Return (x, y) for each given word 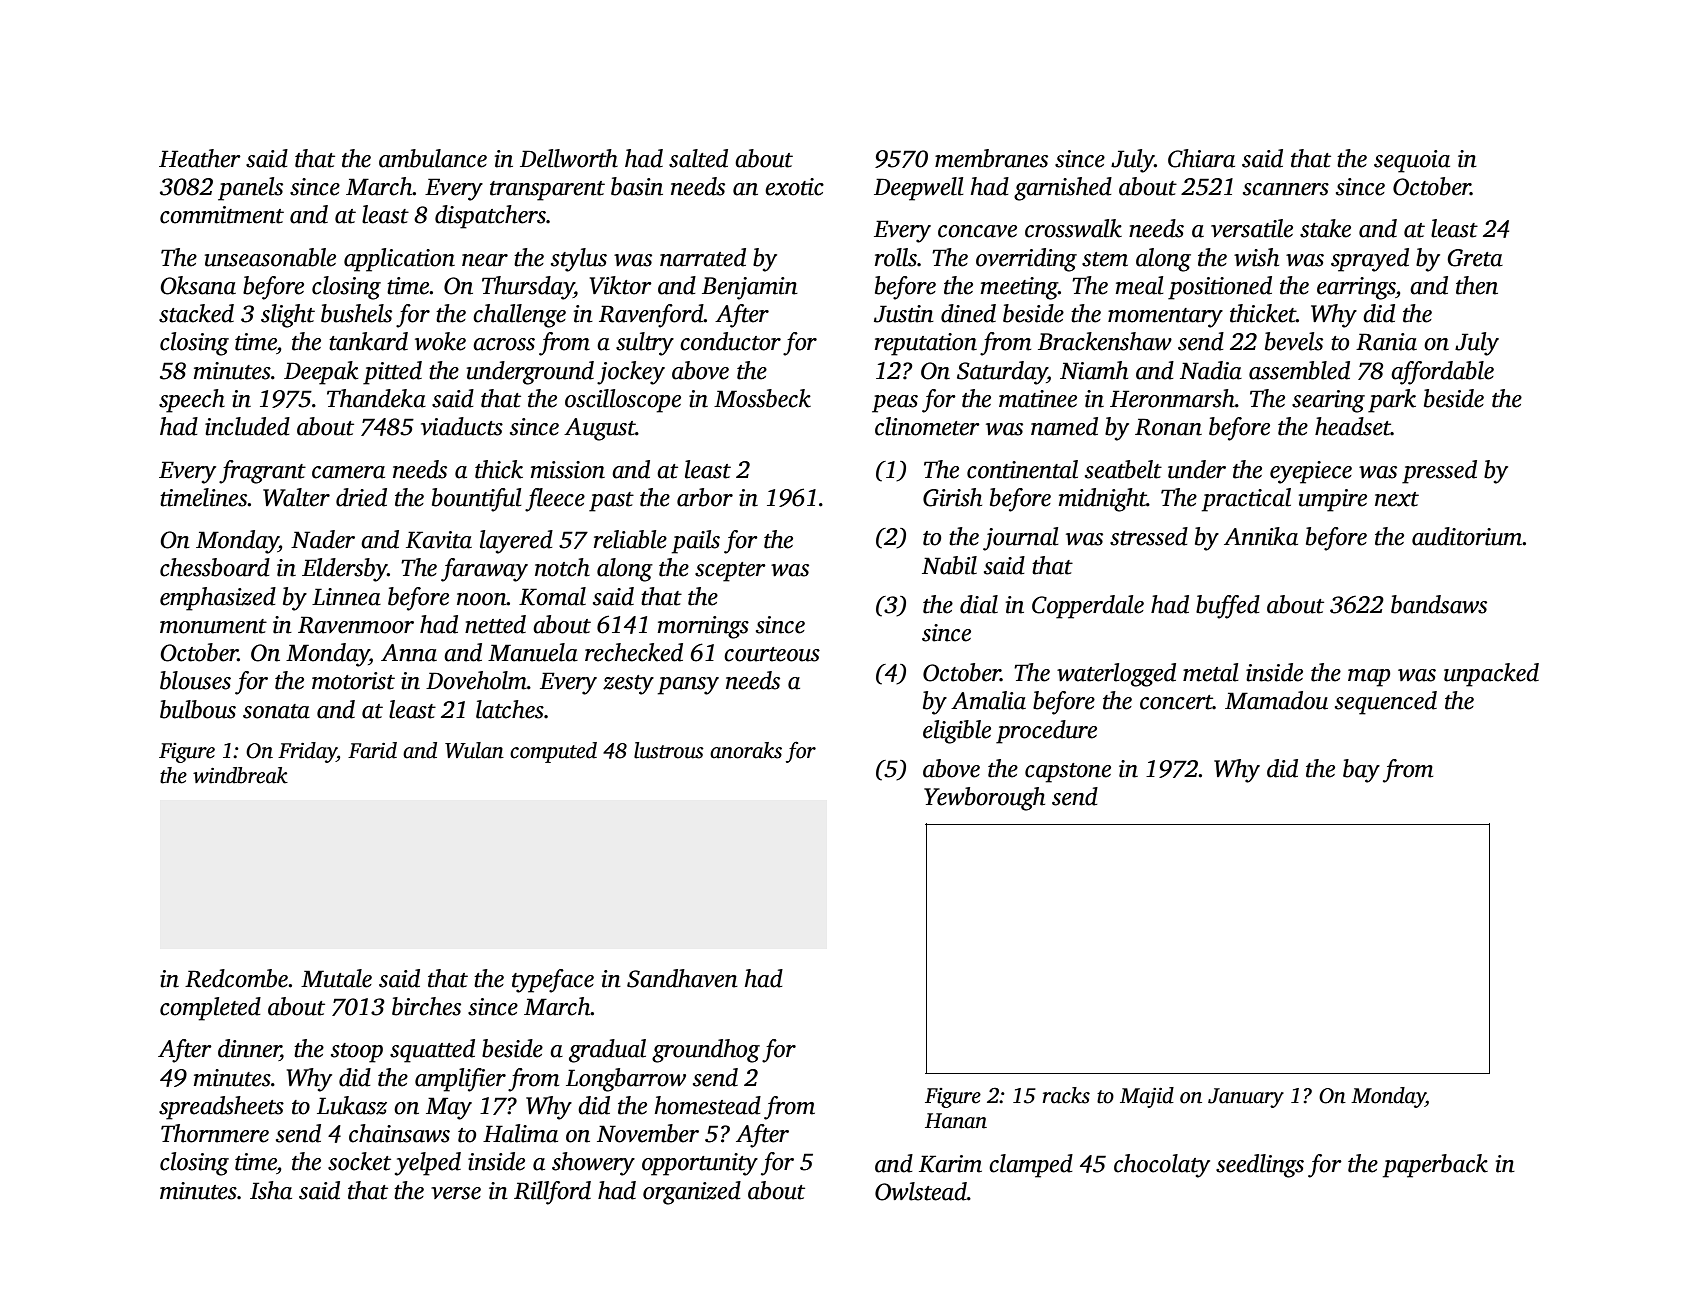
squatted (432, 1051)
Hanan (956, 1121)
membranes (991, 158)
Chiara (1201, 158)
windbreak (240, 775)
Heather (200, 158)
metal (1211, 672)
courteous (772, 654)
